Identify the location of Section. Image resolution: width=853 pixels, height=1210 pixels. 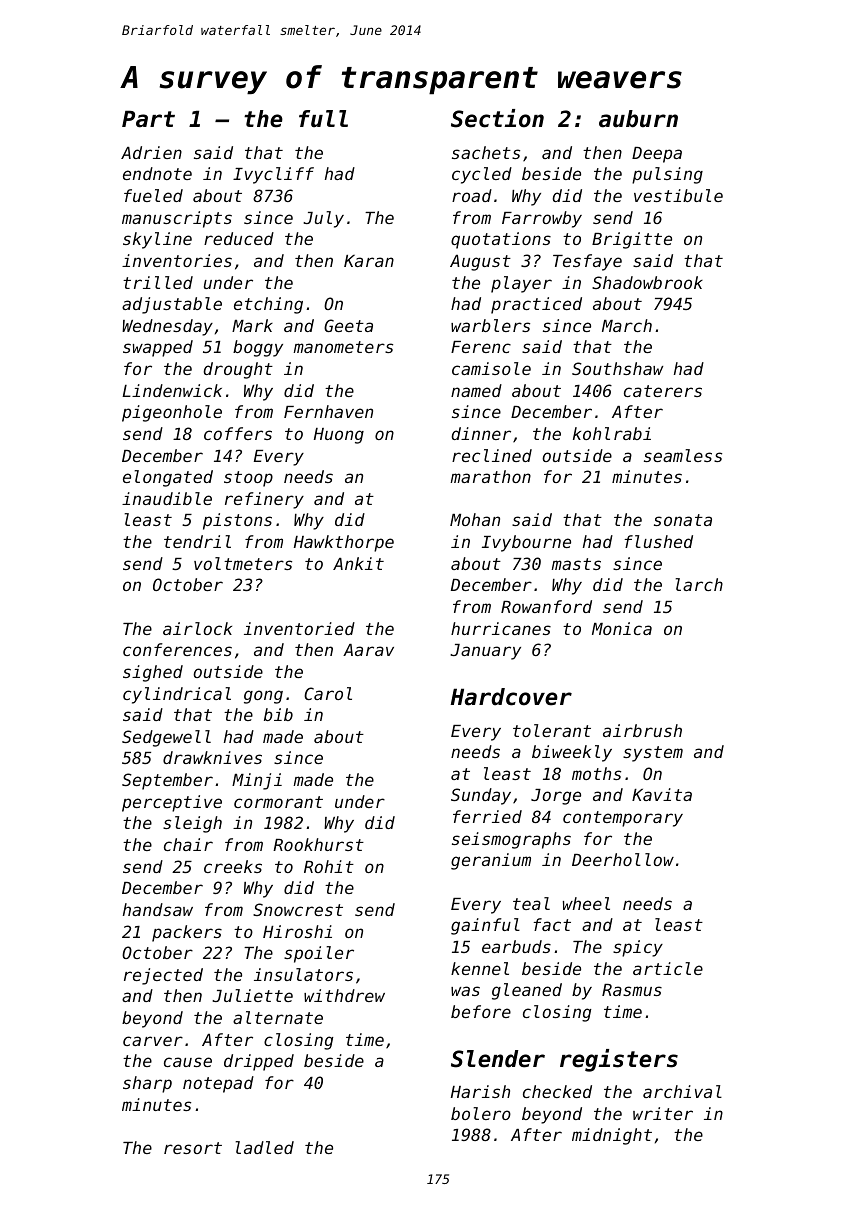
(497, 118).
